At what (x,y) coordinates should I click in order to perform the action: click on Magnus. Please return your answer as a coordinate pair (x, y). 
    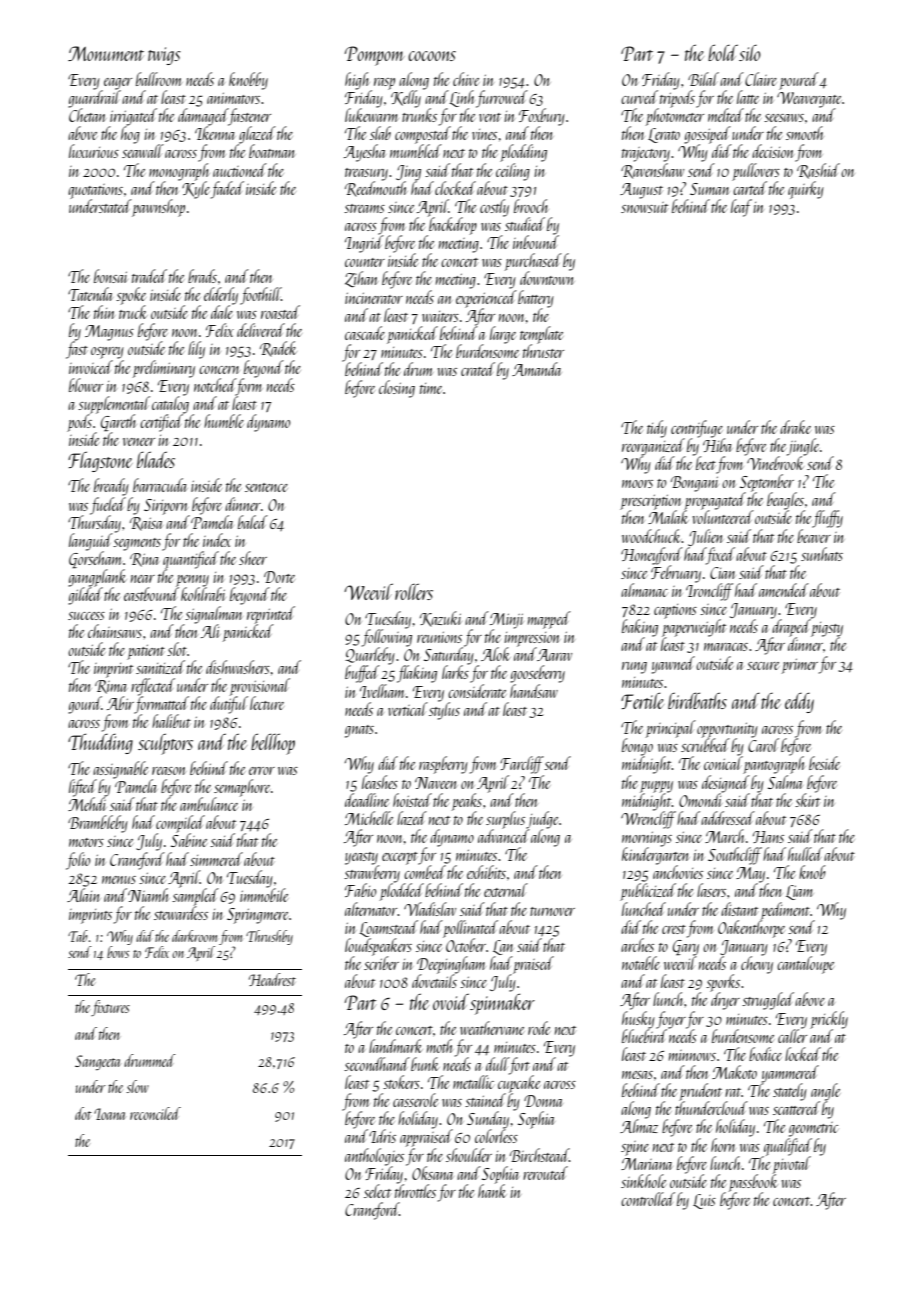
    Looking at the image, I should click on (109, 333).
